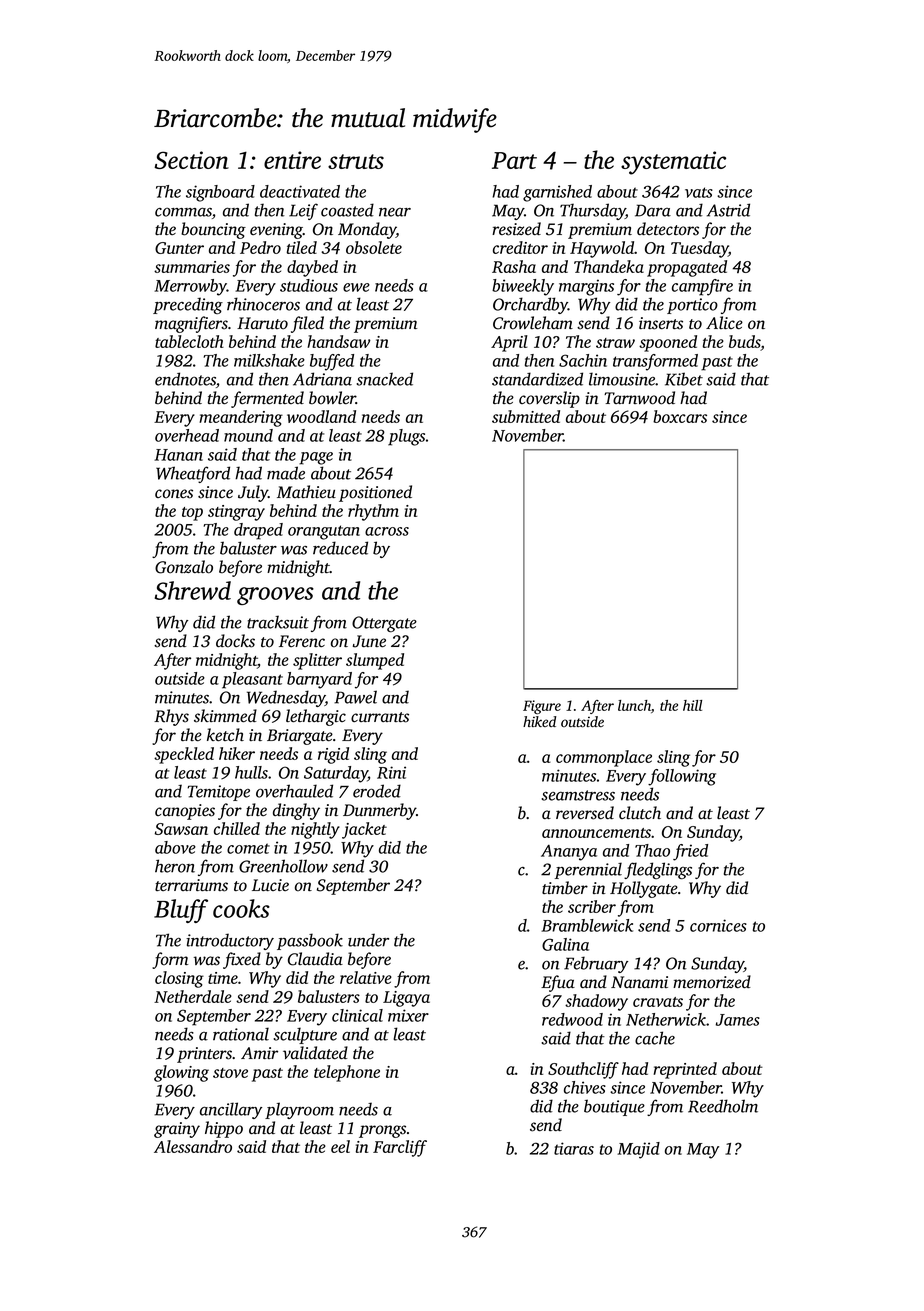  I want to click on Majid, so click(638, 1150).
